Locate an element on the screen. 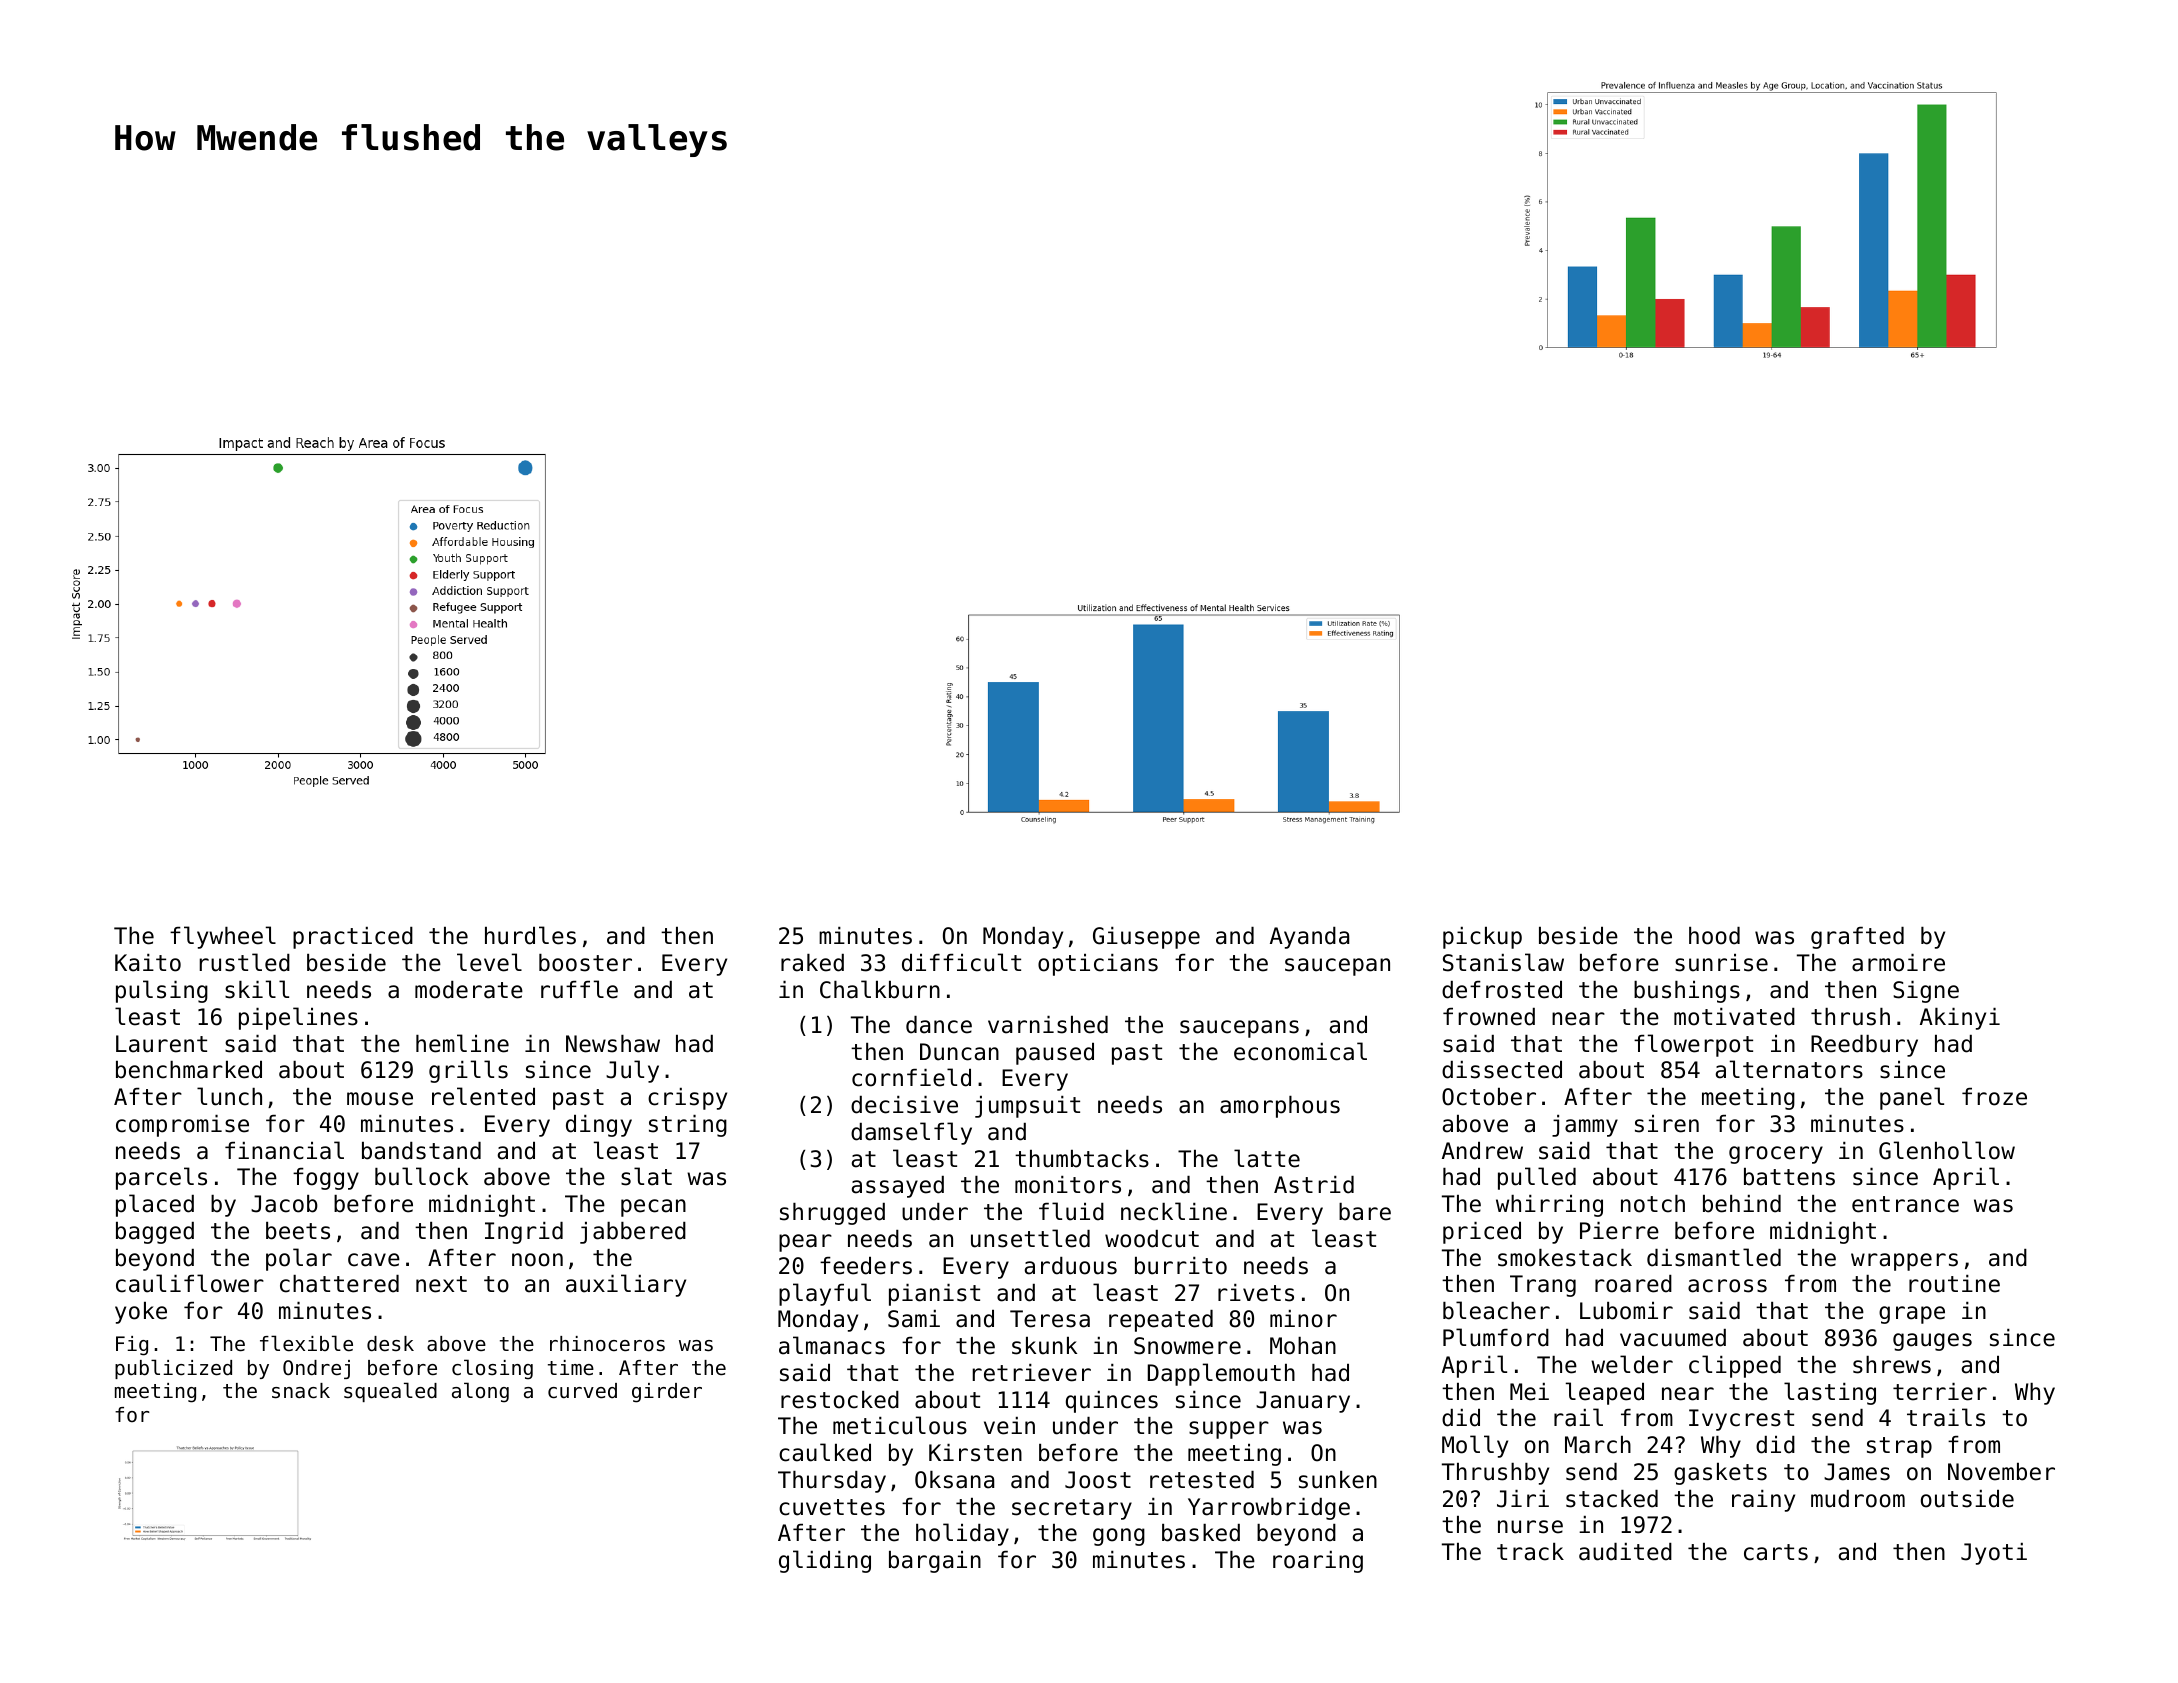  publicized is located at coordinates (173, 1369).
